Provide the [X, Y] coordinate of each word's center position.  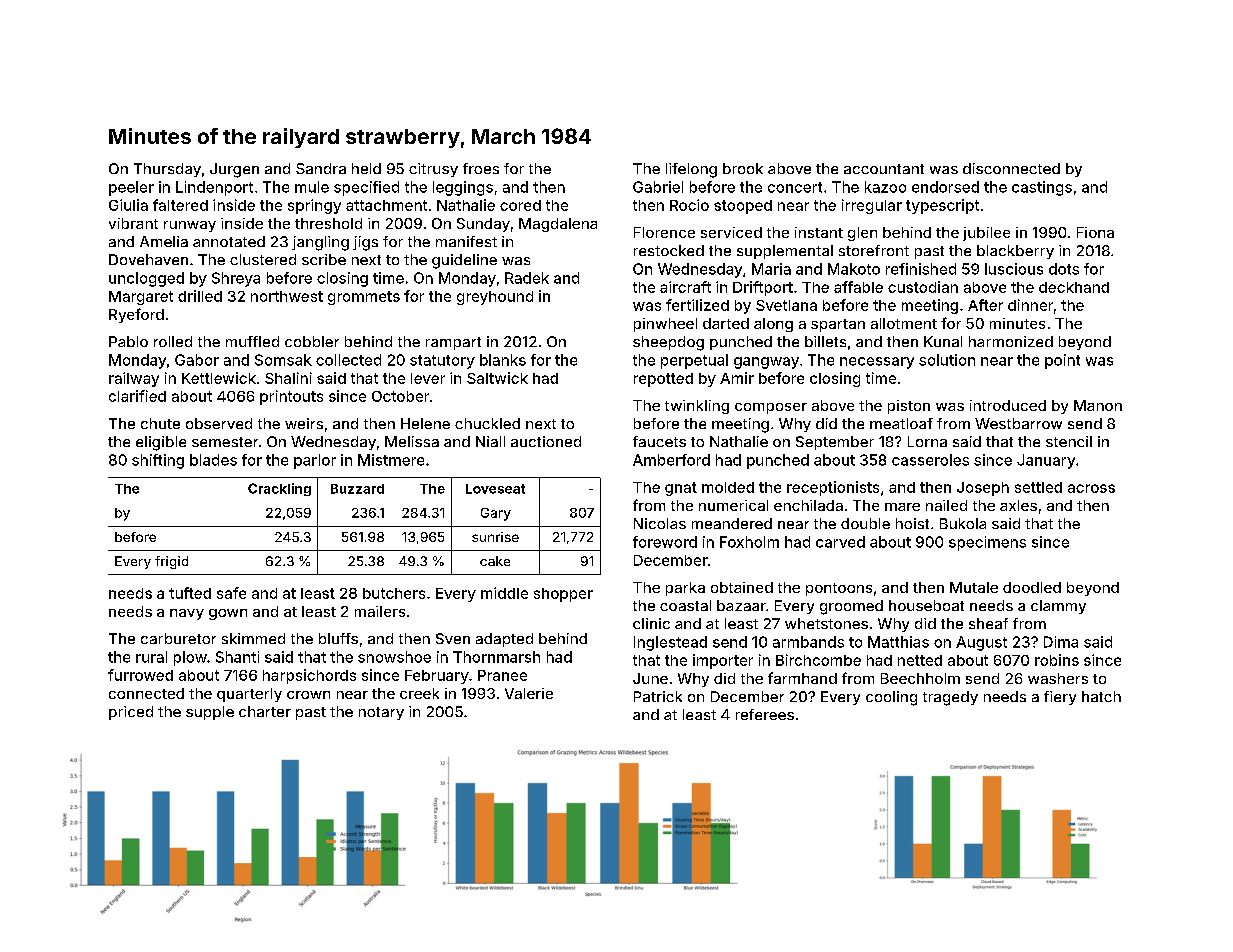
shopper [563, 595]
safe [231, 593]
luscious [1014, 269]
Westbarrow [1018, 423]
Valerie [529, 693]
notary [381, 713]
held [366, 168]
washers [1058, 678]
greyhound [495, 298]
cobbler [312, 341]
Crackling [279, 489]
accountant [884, 169]
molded [728, 487]
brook [743, 168]
